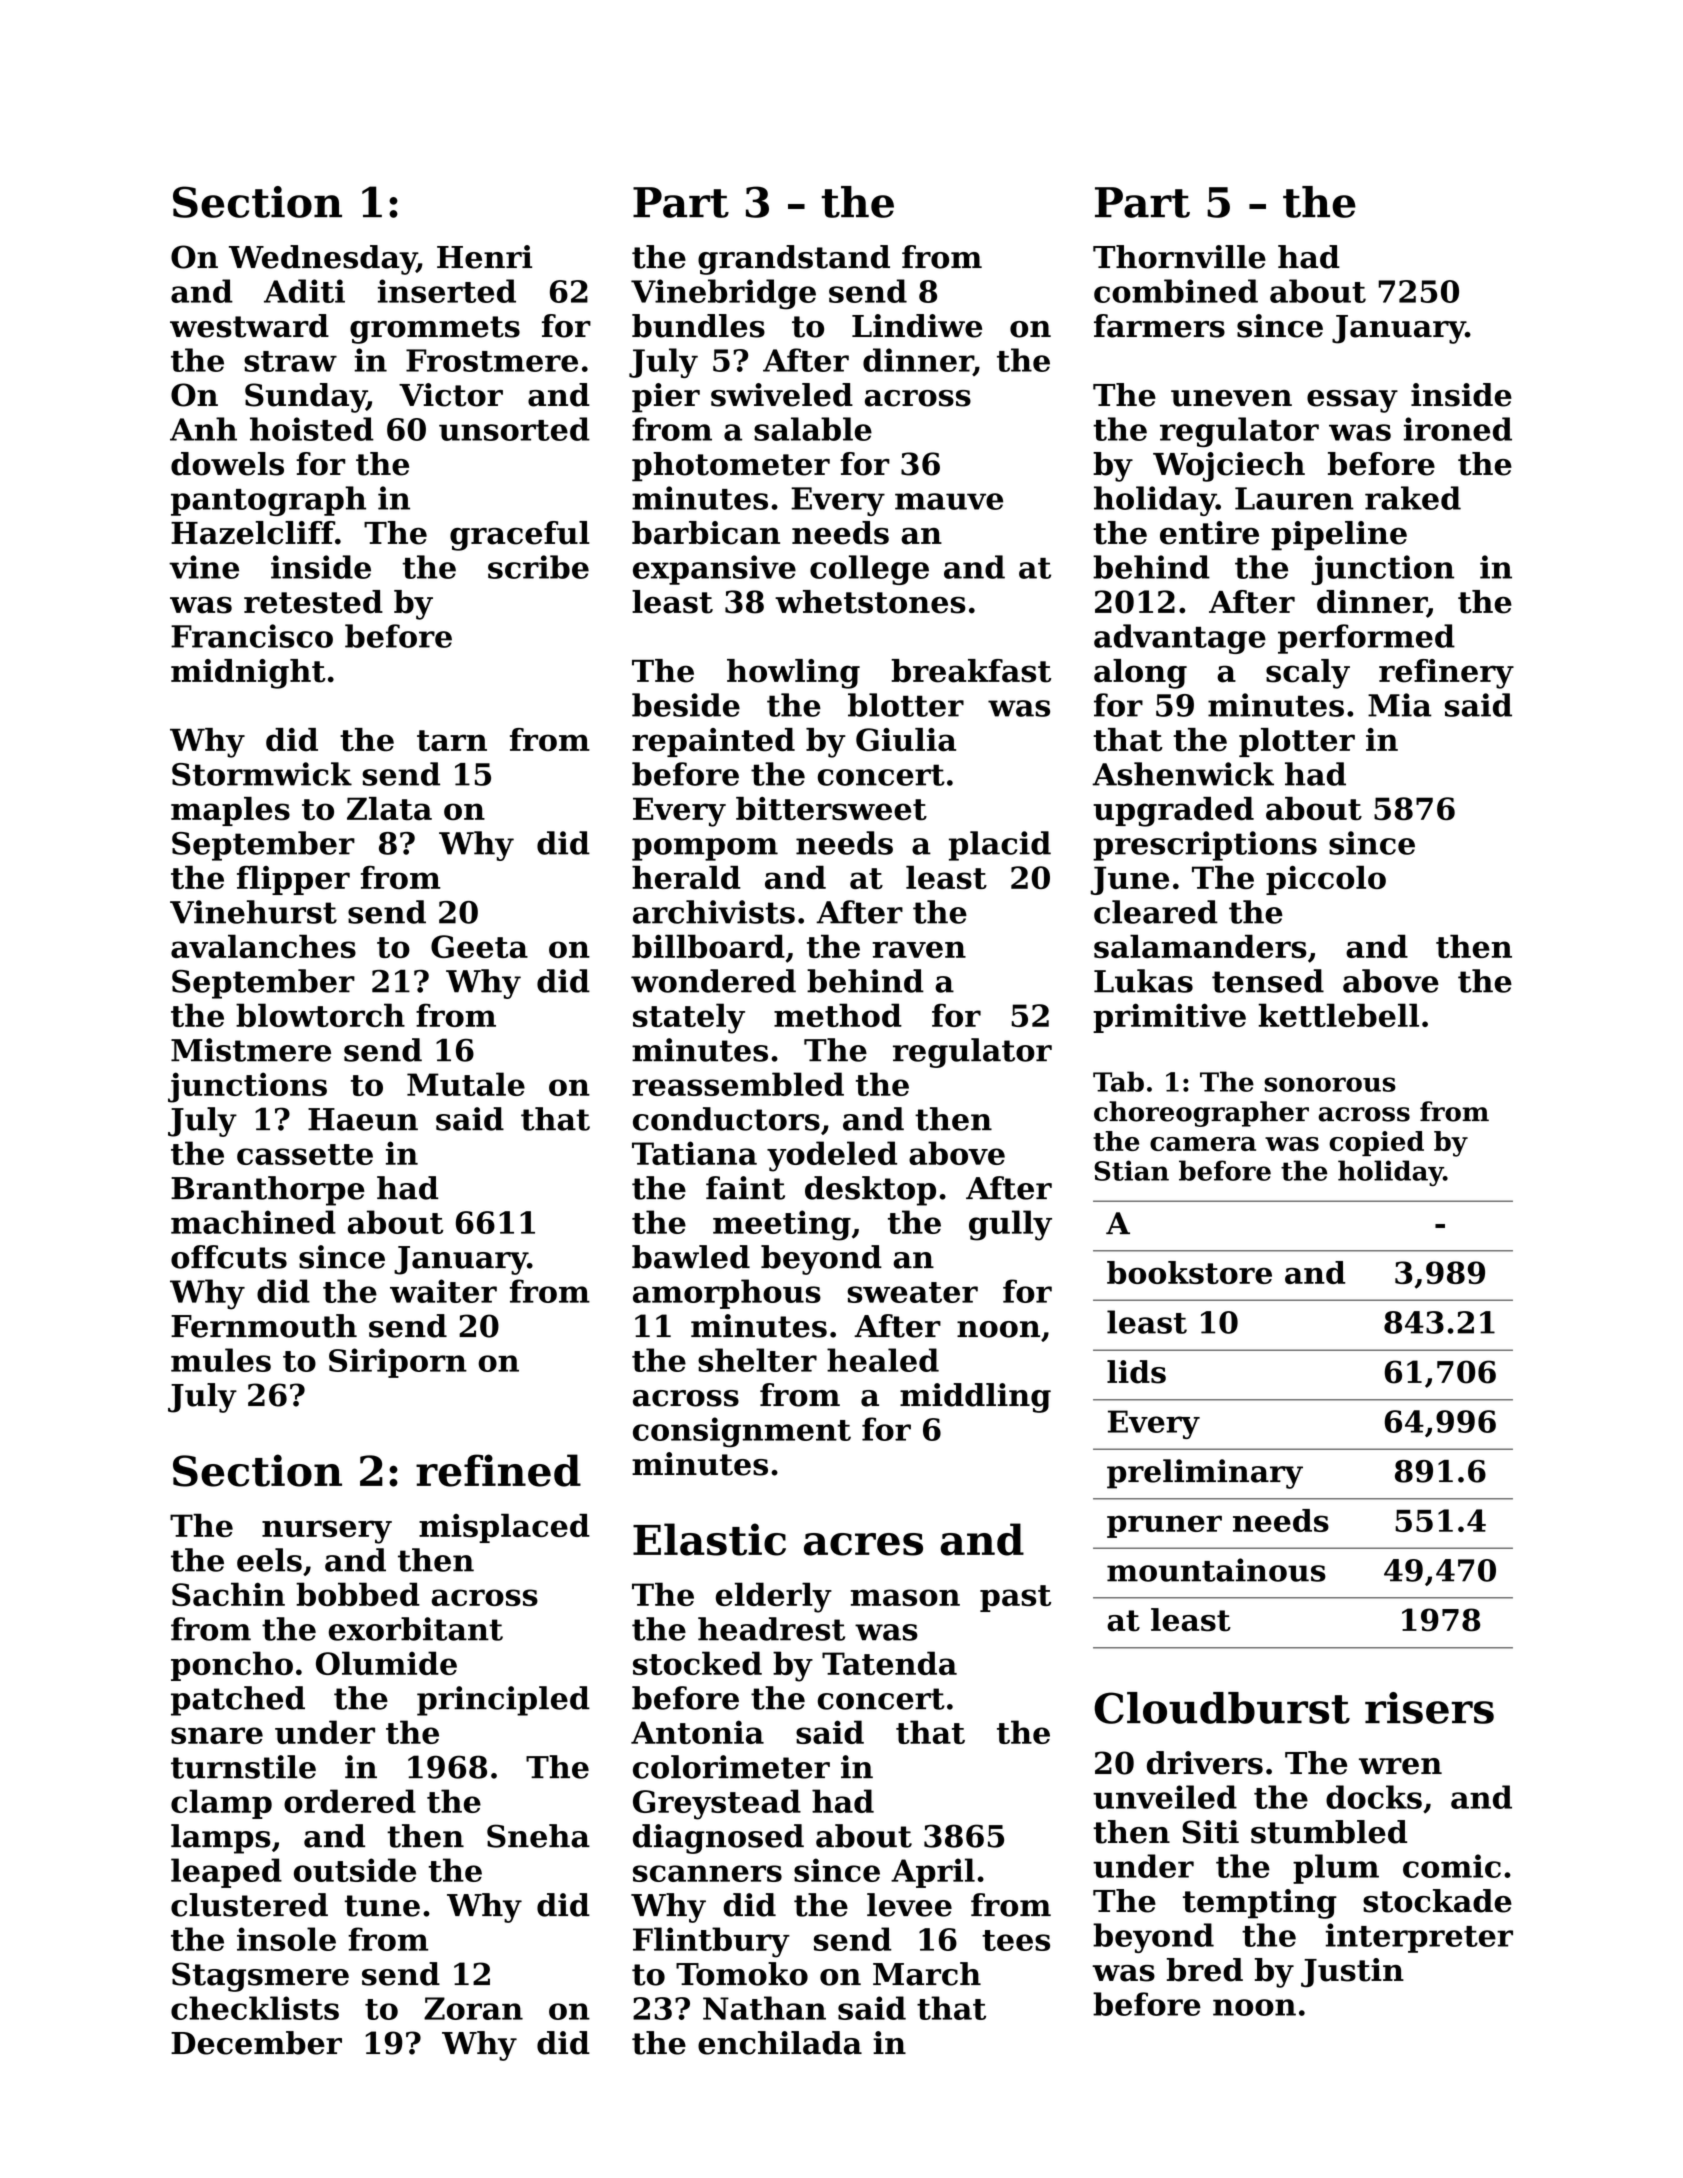 This screenshot has height=2178, width=1683. I want to click on enchilada, so click(780, 2043).
